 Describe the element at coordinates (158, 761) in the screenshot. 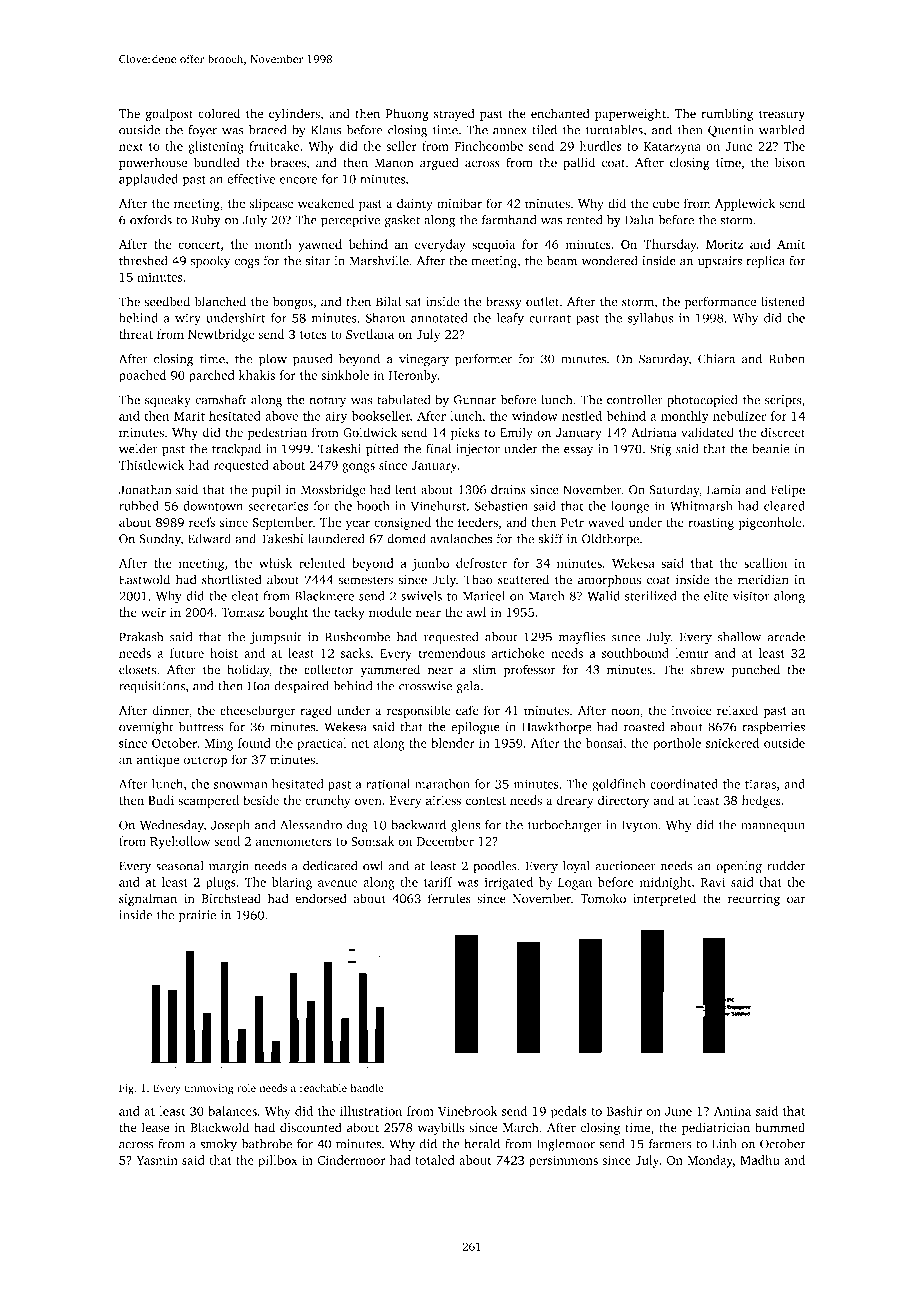

I see `antique` at that location.
